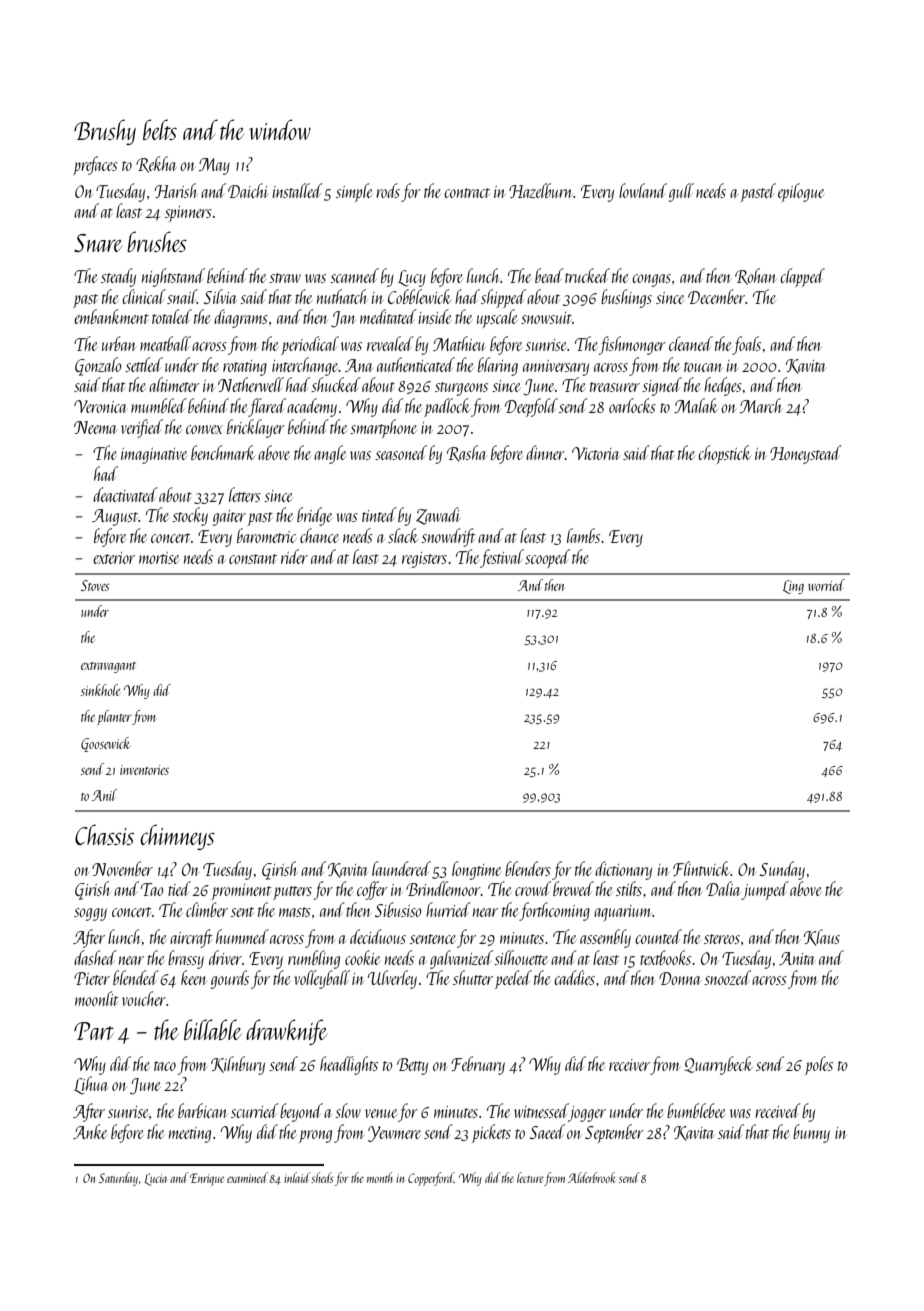 This screenshot has height=1311, width=924. Describe the element at coordinates (623, 870) in the screenshot. I see `dictionary` at that location.
